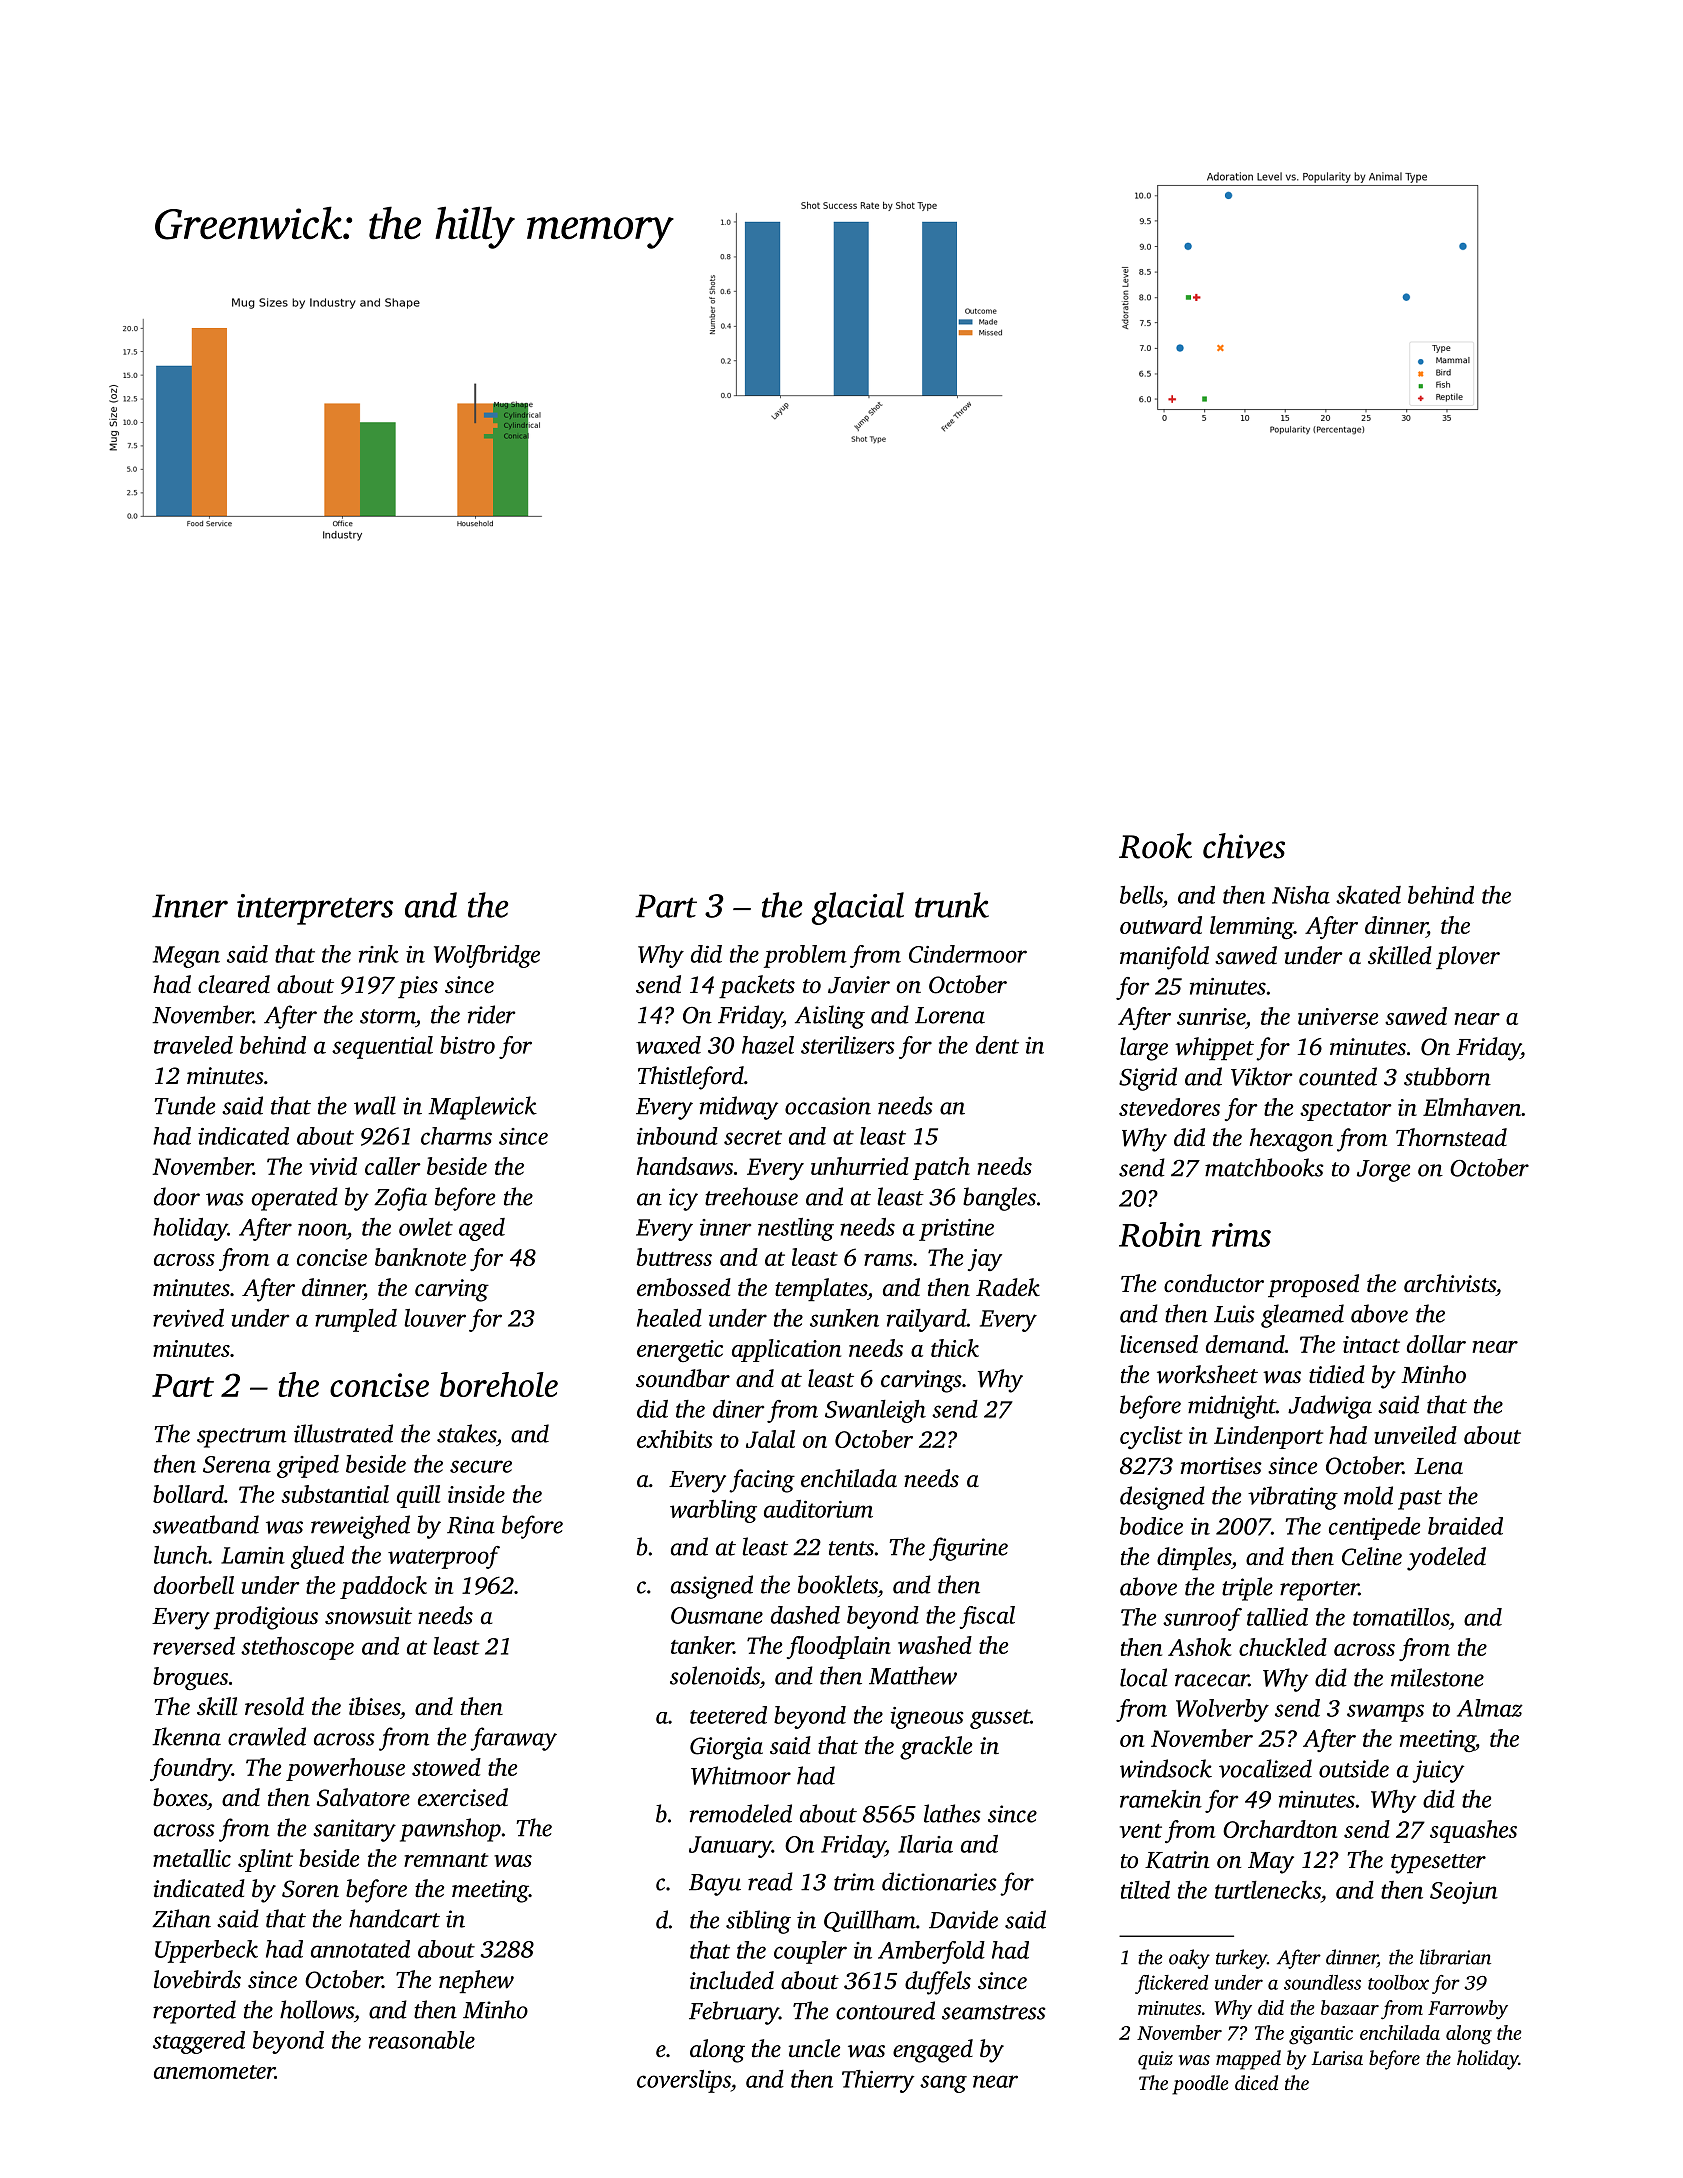 The image size is (1683, 2178). What do you see at coordinates (180, 1797) in the document?
I see `boxes` at bounding box center [180, 1797].
